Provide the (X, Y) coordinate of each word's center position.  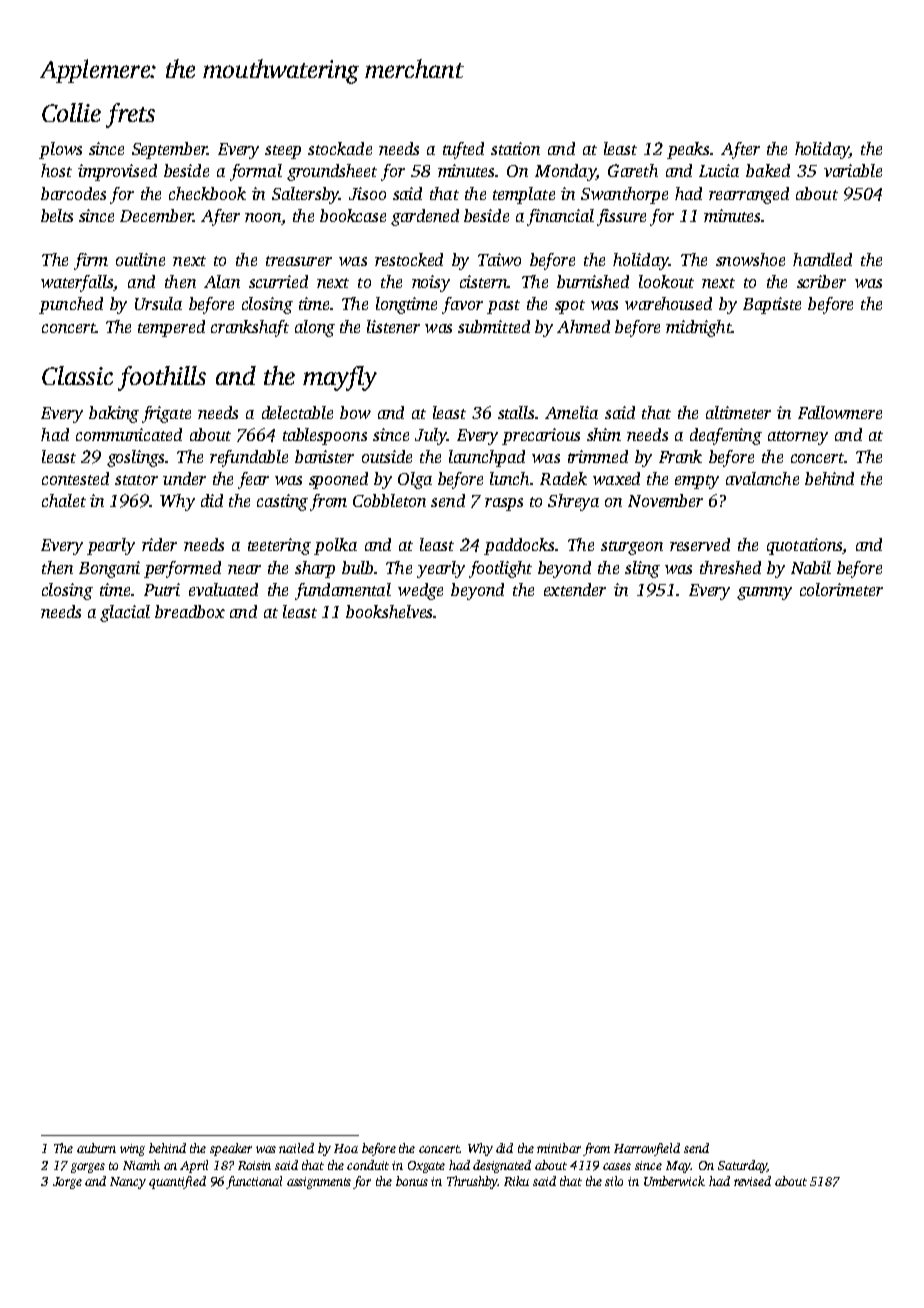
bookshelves (389, 611)
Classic (77, 375)
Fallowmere (840, 412)
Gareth (633, 170)
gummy (764, 593)
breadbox (190, 611)
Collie (71, 112)
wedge (420, 591)
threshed (730, 567)
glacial (125, 613)
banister (324, 456)
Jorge (67, 1183)
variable (853, 170)
